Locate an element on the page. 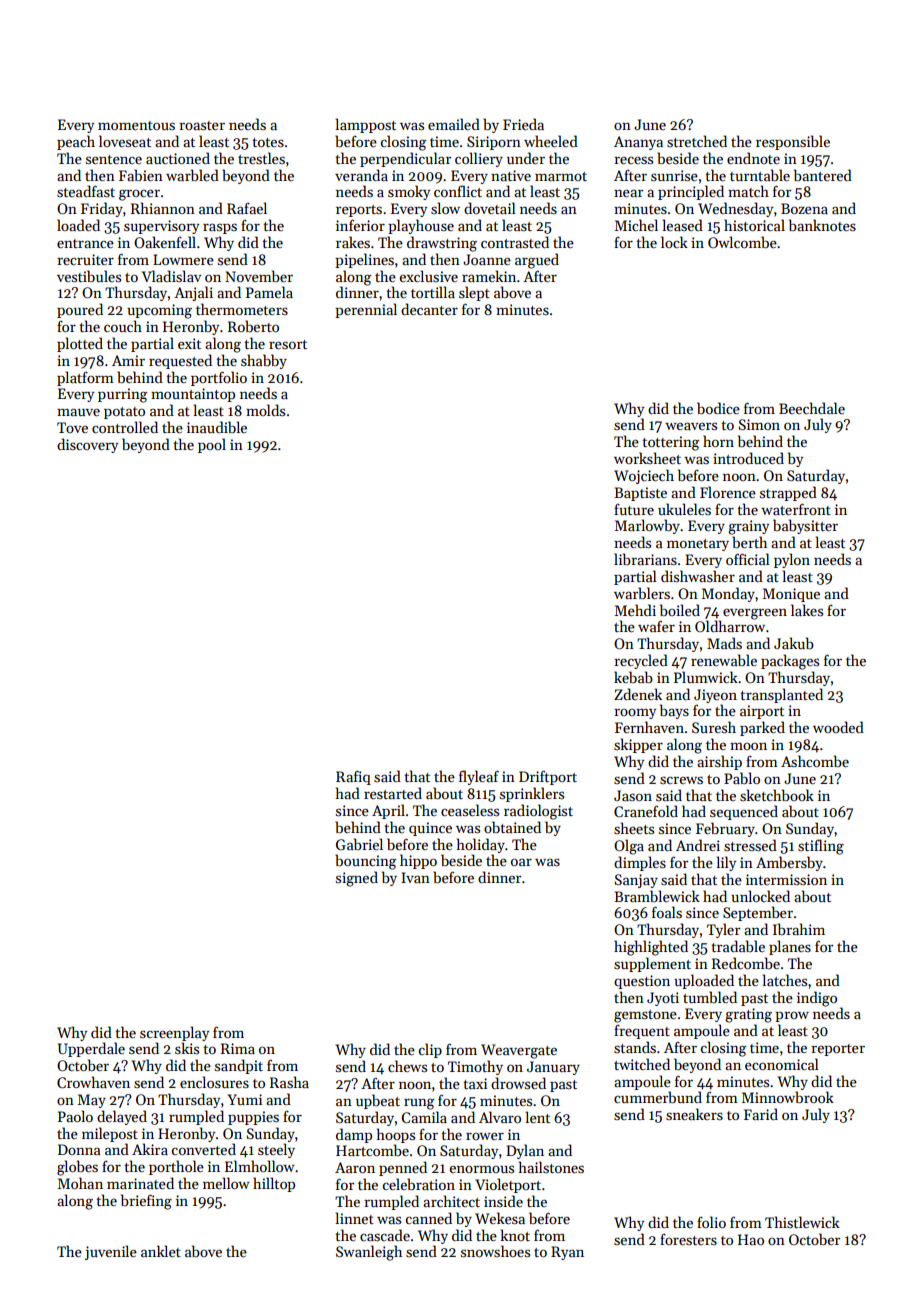  momentous is located at coordinates (136, 125).
